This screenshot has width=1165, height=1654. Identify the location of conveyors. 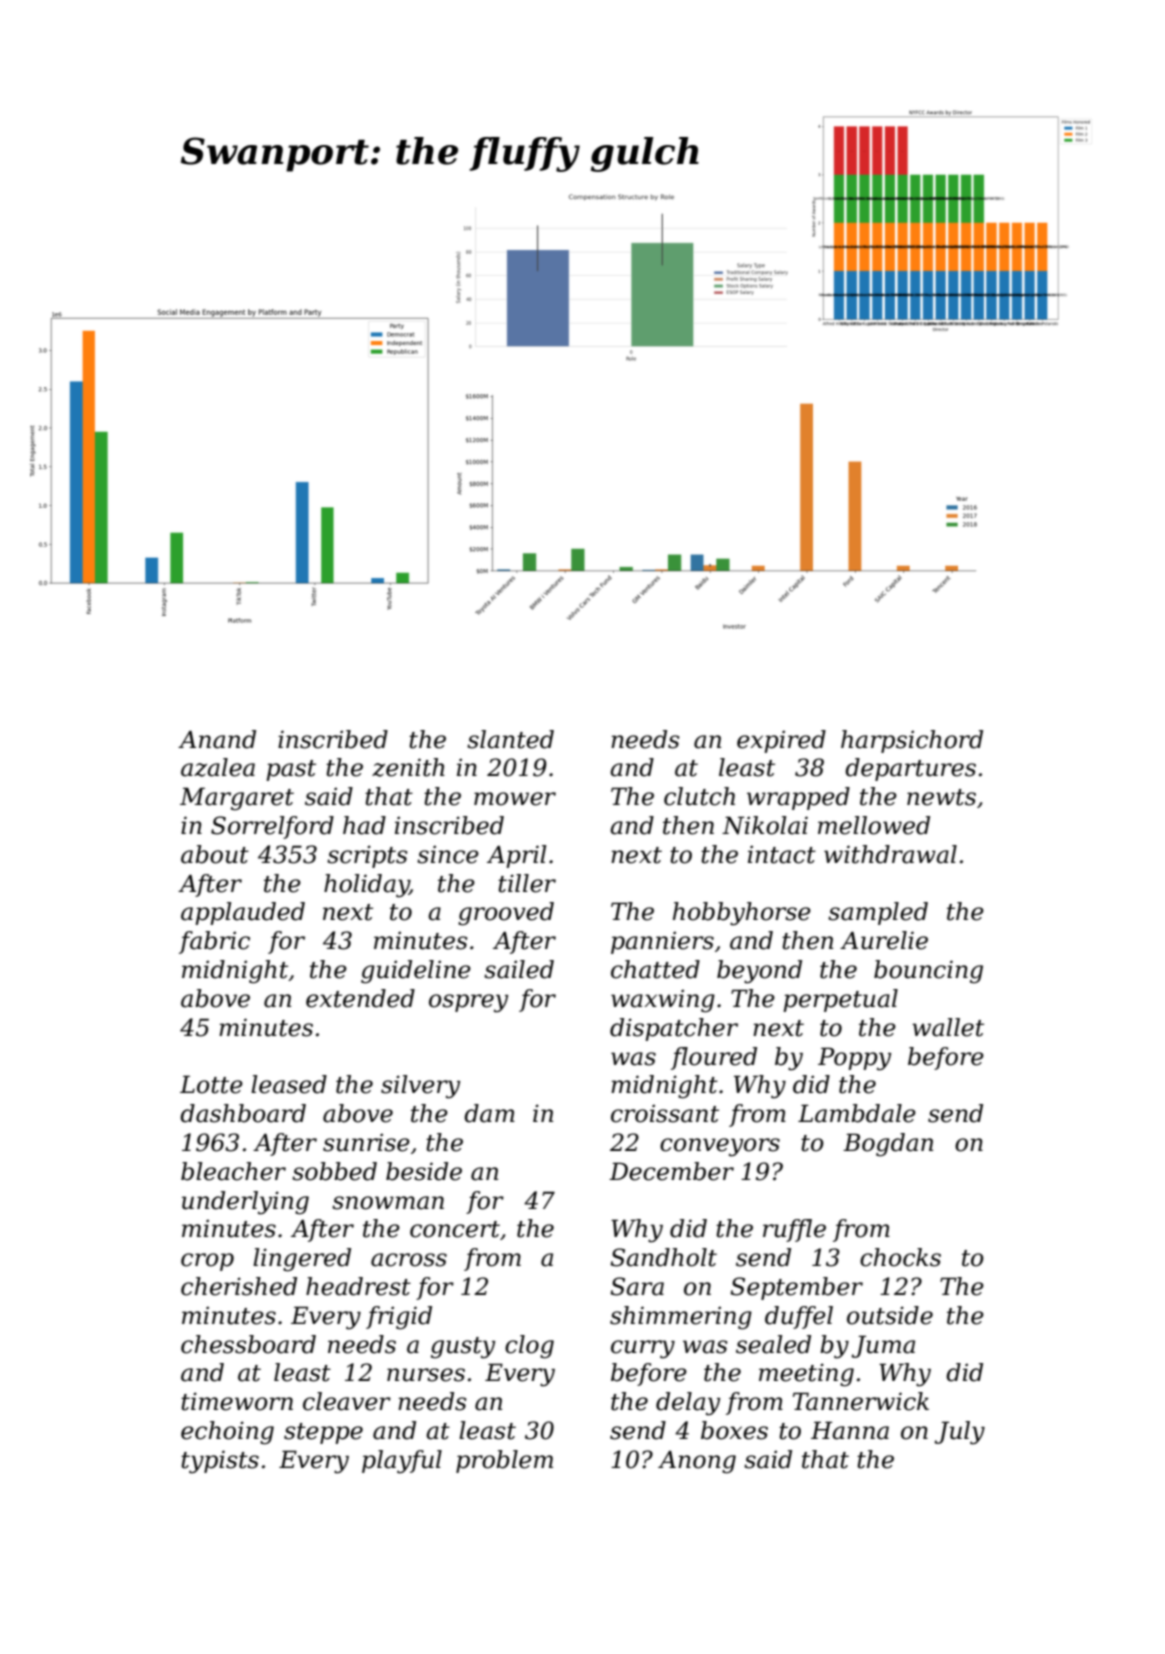
(720, 1147).
